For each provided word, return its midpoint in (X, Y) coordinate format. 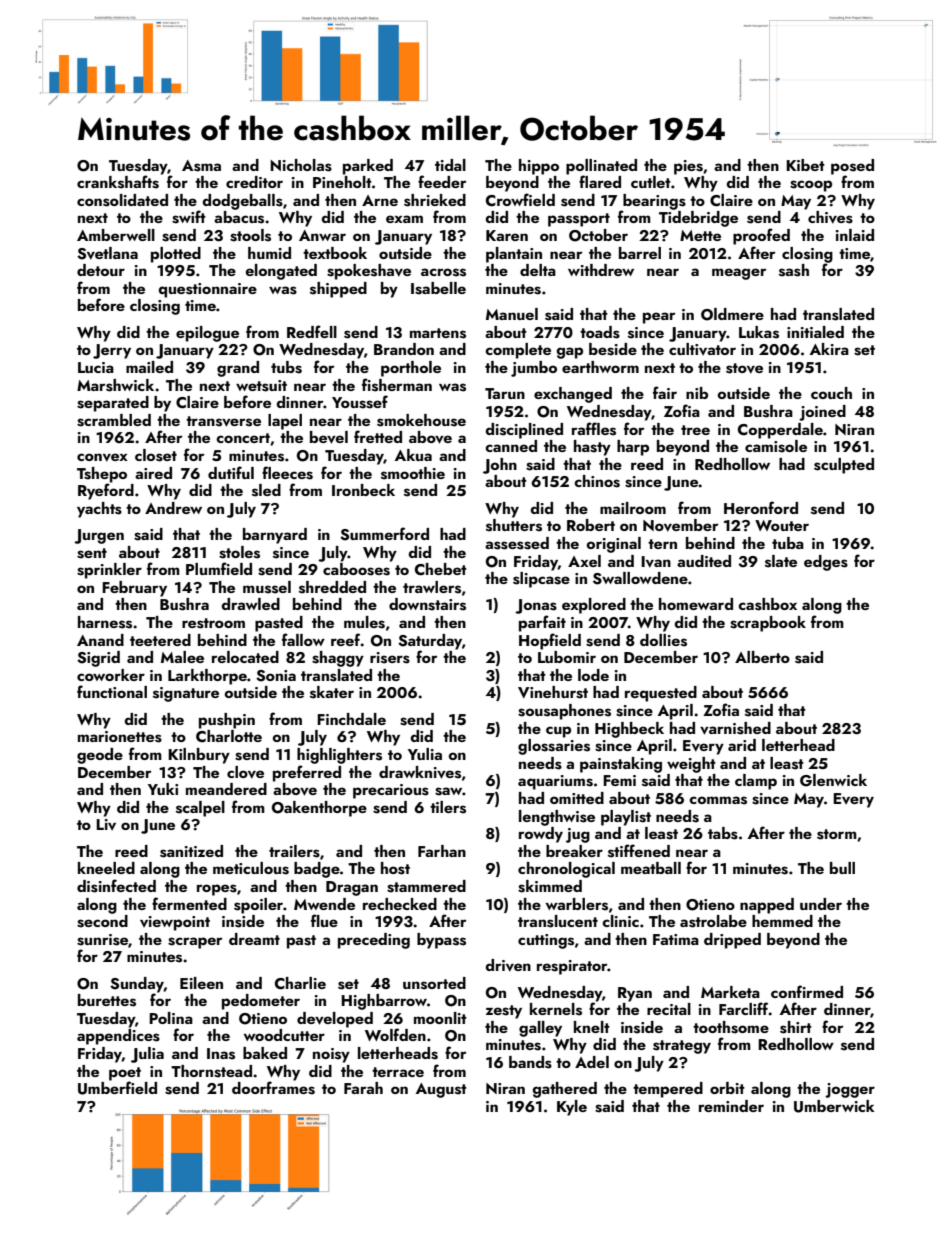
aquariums (555, 782)
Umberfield (117, 1088)
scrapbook (768, 624)
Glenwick (833, 780)
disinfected (116, 886)
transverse (223, 421)
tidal (450, 165)
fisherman (397, 385)
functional (112, 691)
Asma (201, 166)
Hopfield (550, 641)
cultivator (702, 349)
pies (688, 167)
